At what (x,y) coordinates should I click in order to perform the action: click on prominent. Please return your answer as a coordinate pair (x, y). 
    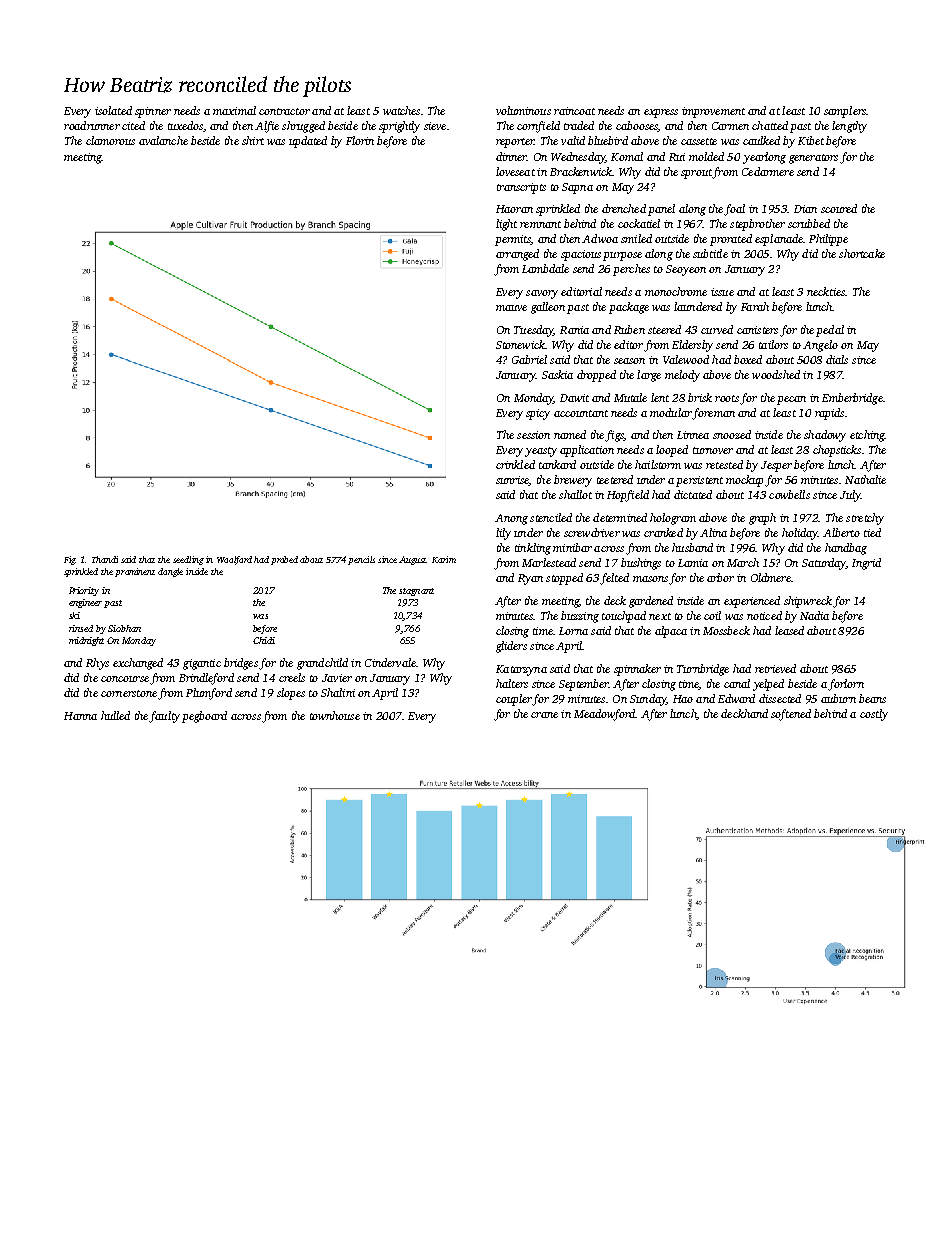
    Looking at the image, I should click on (135, 572).
